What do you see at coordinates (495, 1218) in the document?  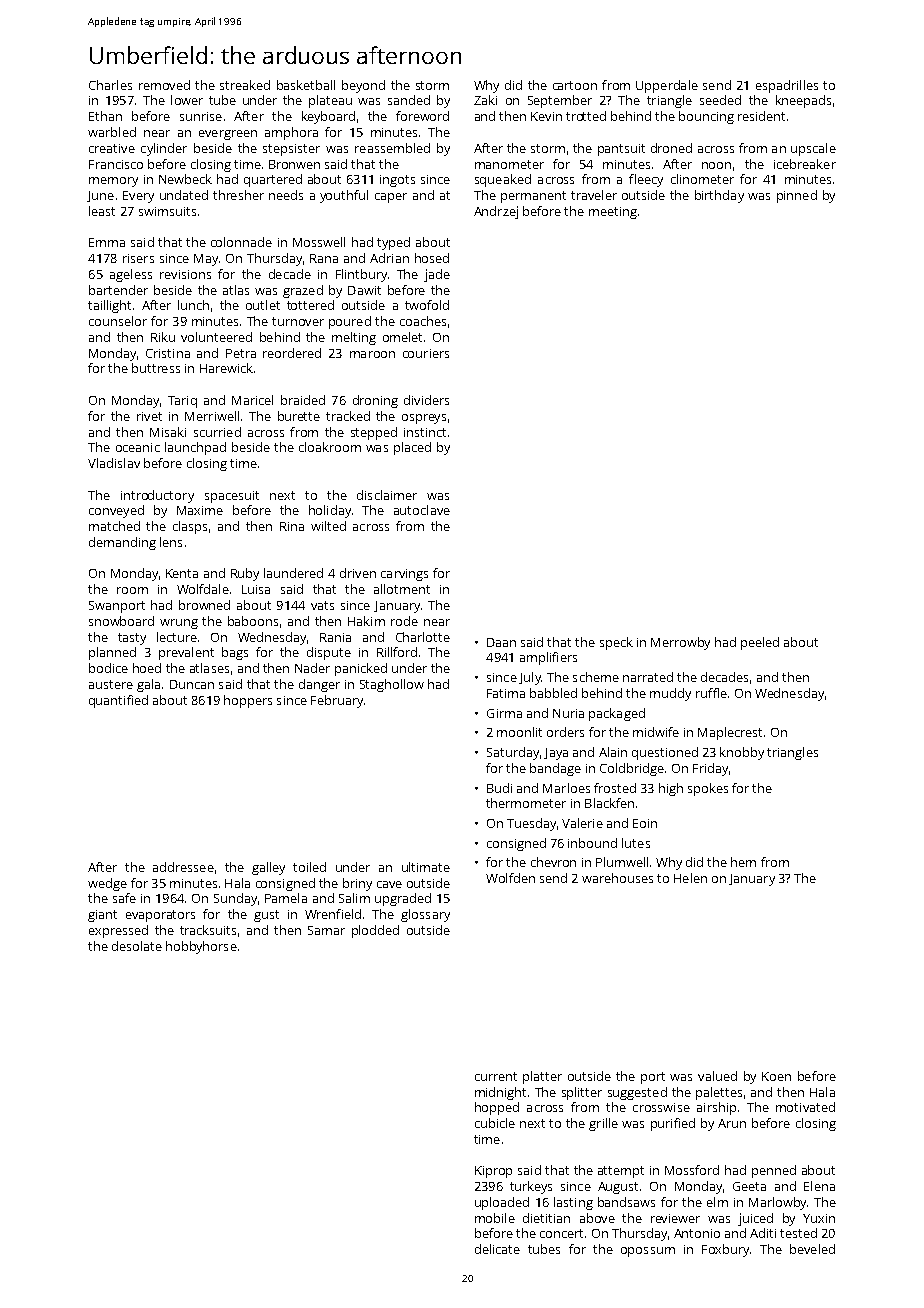 I see `mobile` at bounding box center [495, 1218].
